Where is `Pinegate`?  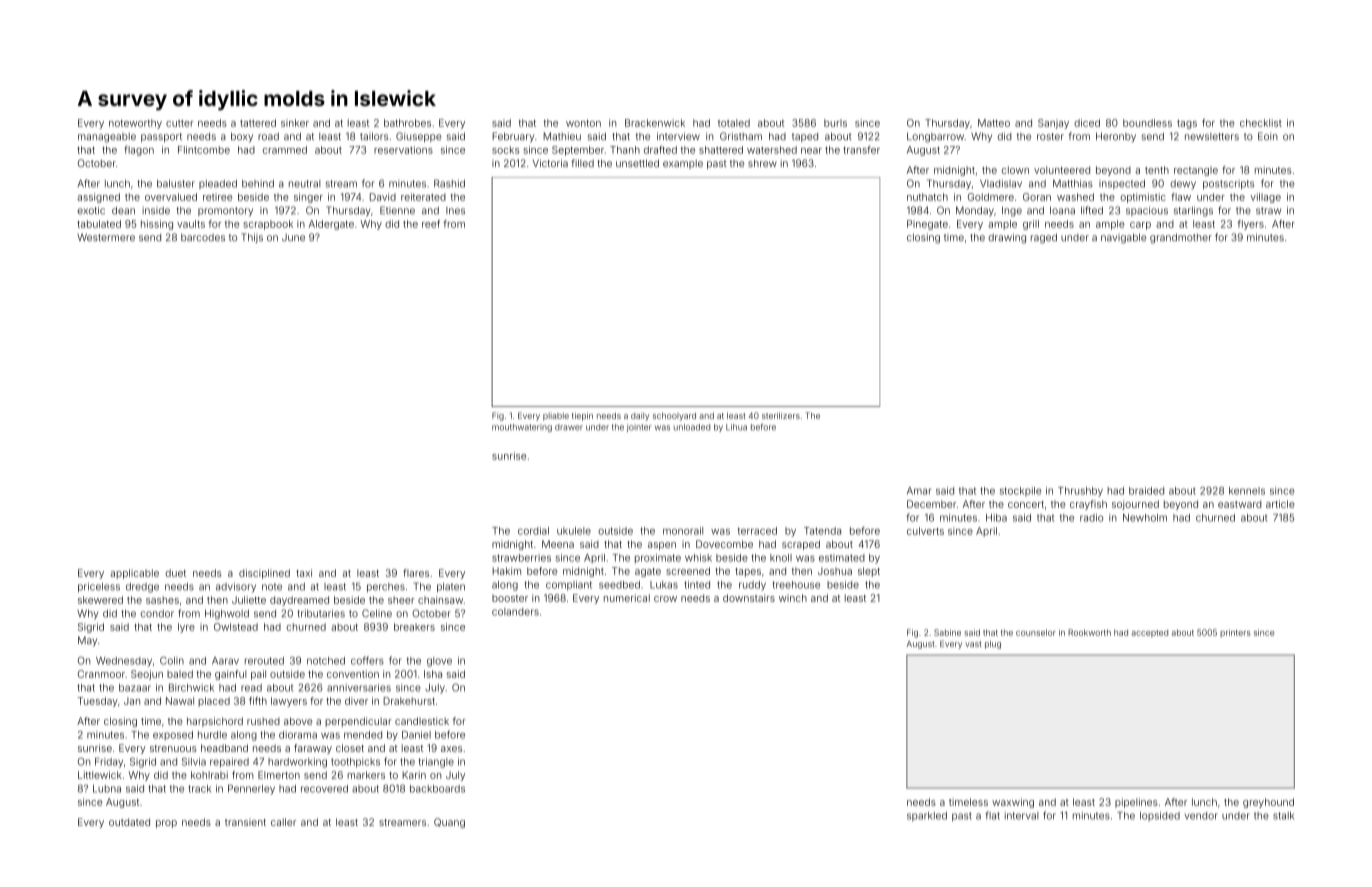 Pinegate is located at coordinates (927, 225).
